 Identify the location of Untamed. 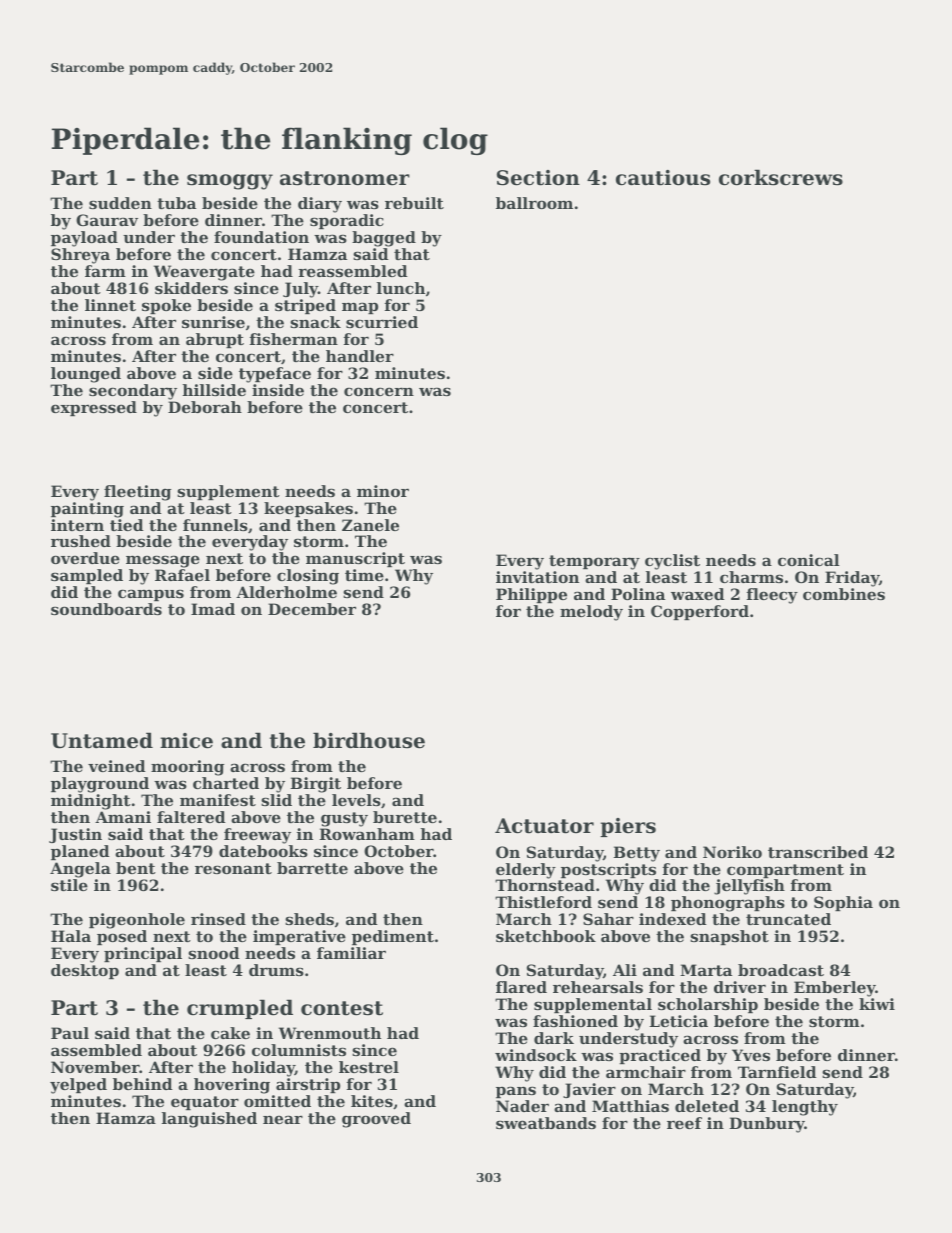
(102, 740).
